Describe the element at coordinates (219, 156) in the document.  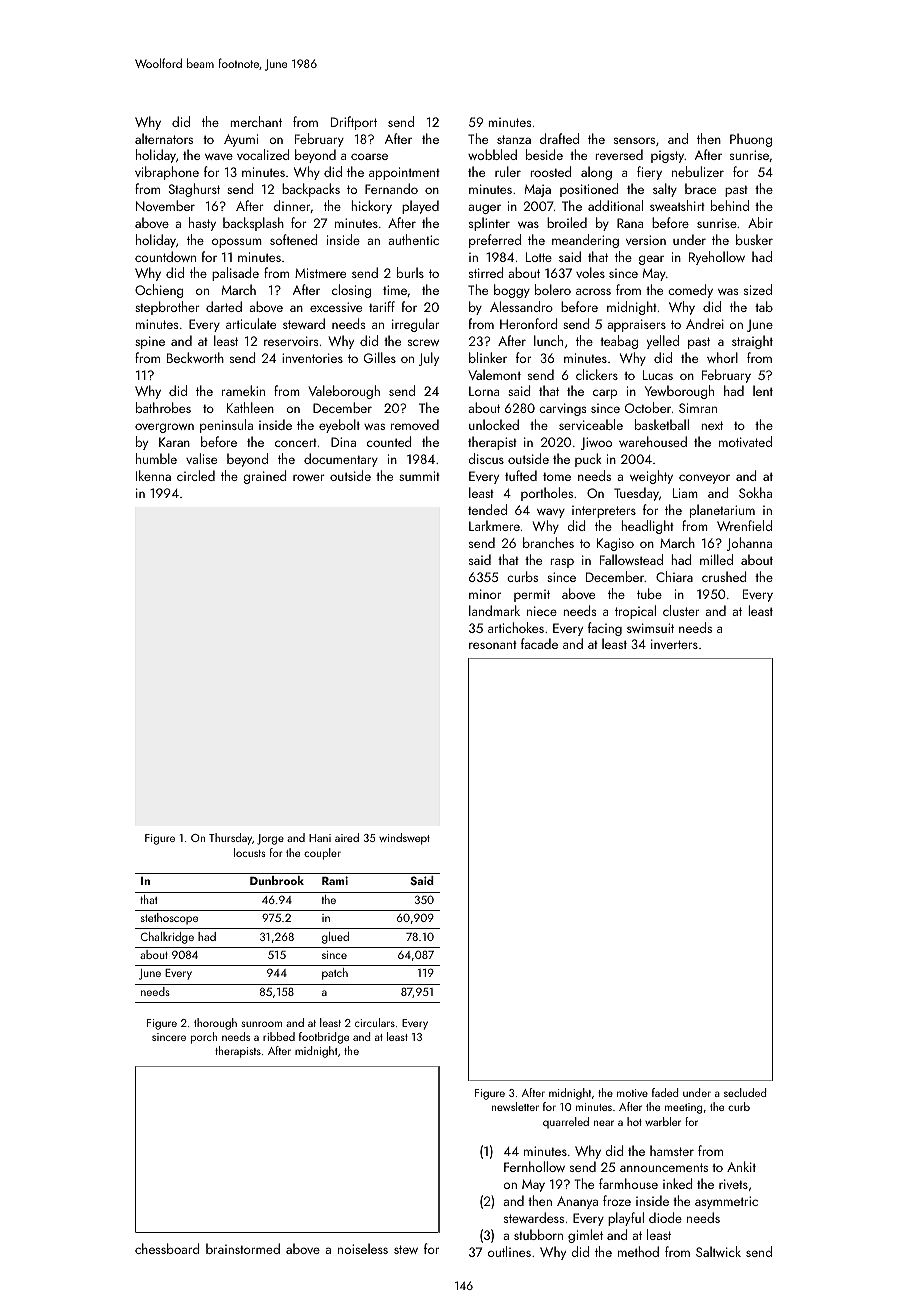
I see `wave` at that location.
